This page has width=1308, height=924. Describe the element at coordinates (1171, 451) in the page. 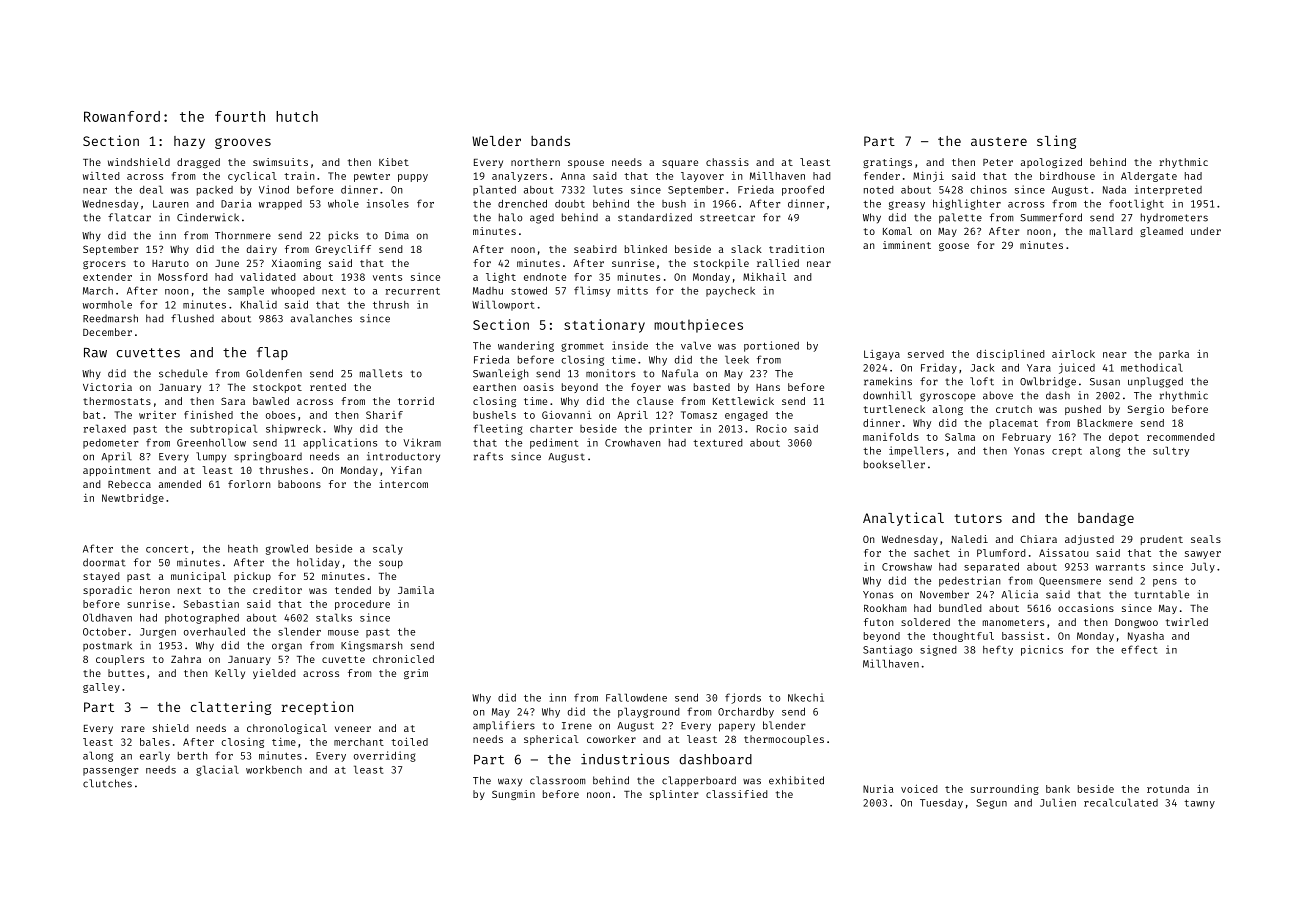

I see `sultry` at that location.
